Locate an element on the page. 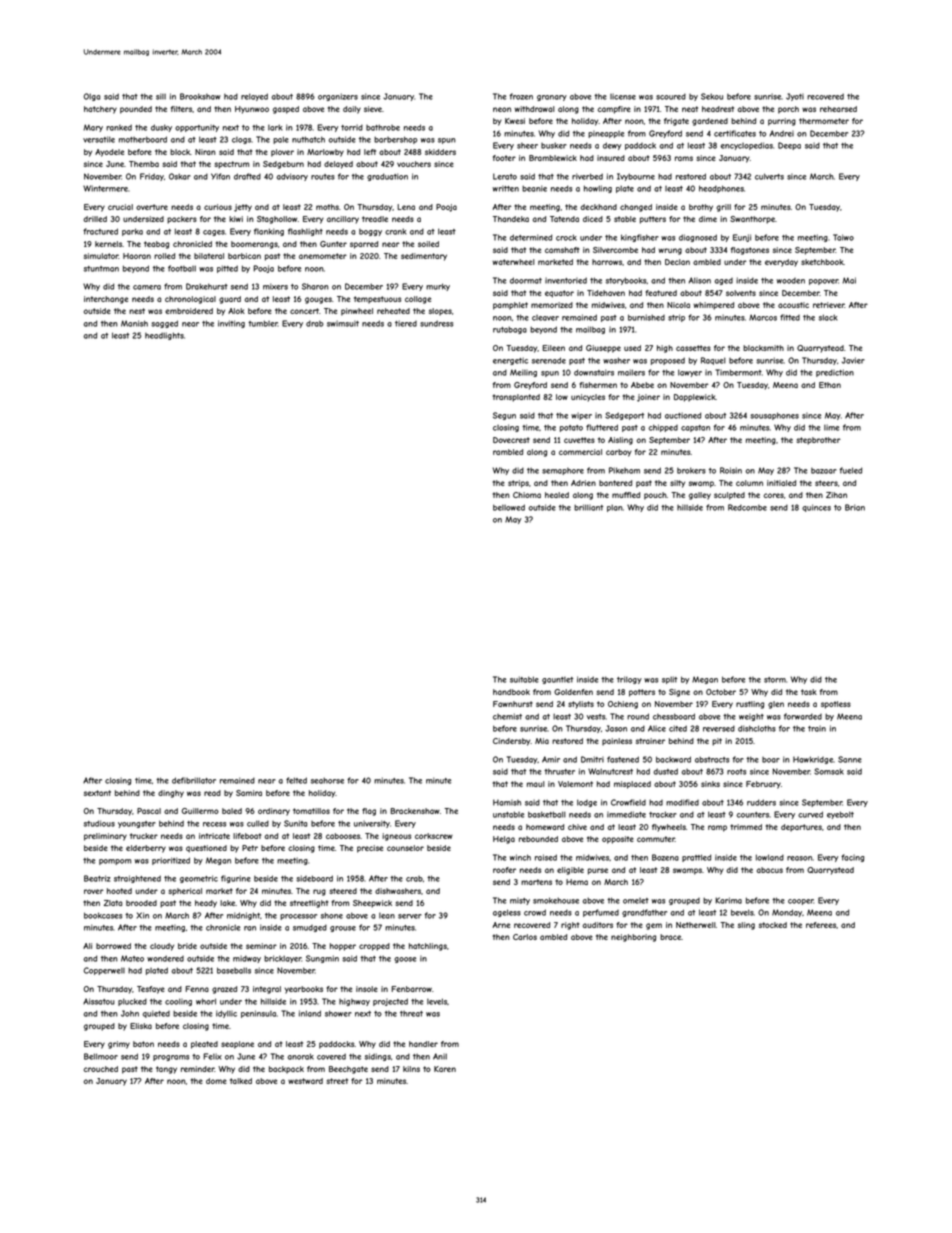 The width and height of the page is (952, 1233). Olga is located at coordinates (92, 97).
